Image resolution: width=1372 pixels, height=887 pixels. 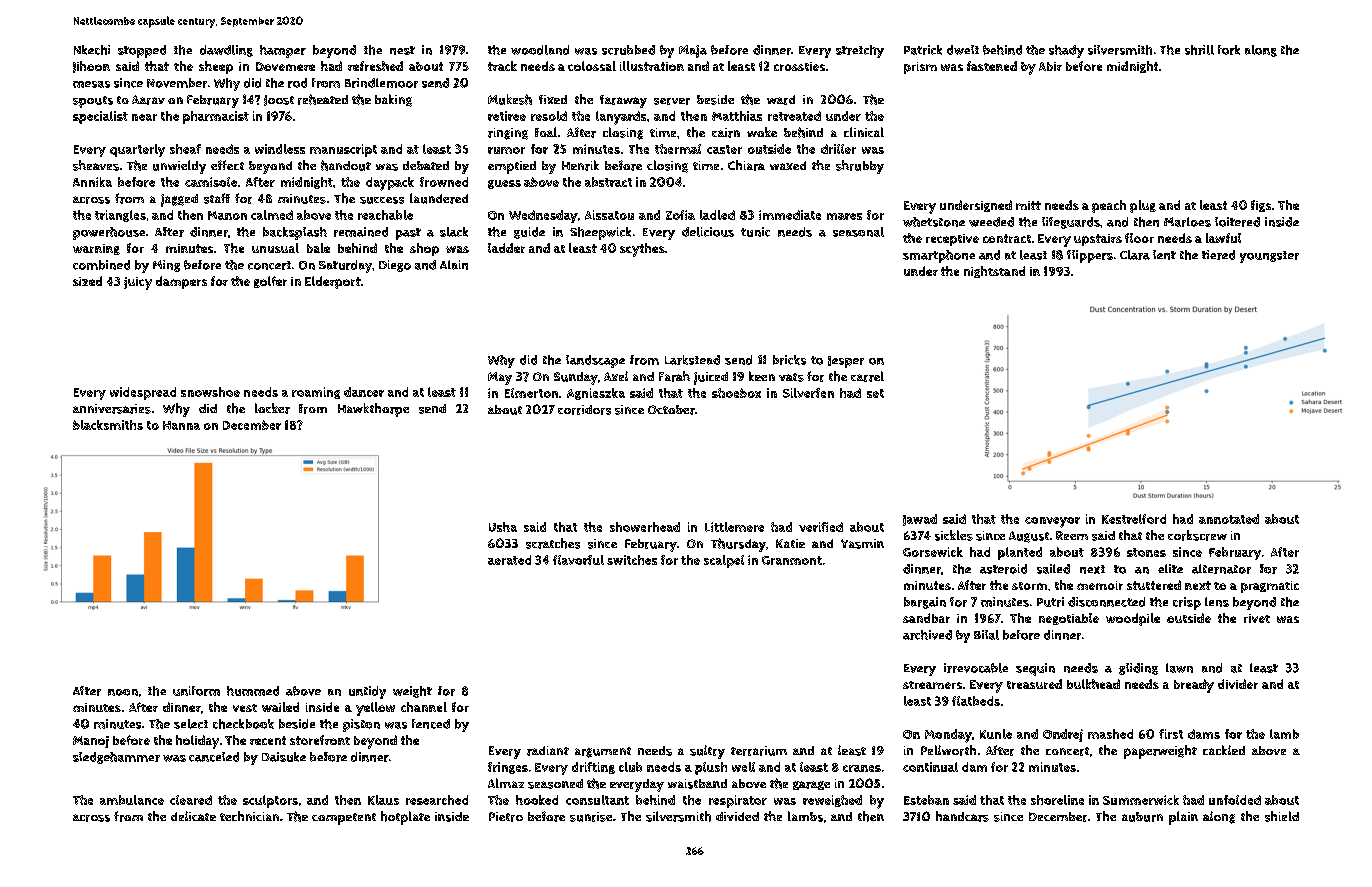 What do you see at coordinates (1269, 257) in the image?
I see `youngster` at bounding box center [1269, 257].
